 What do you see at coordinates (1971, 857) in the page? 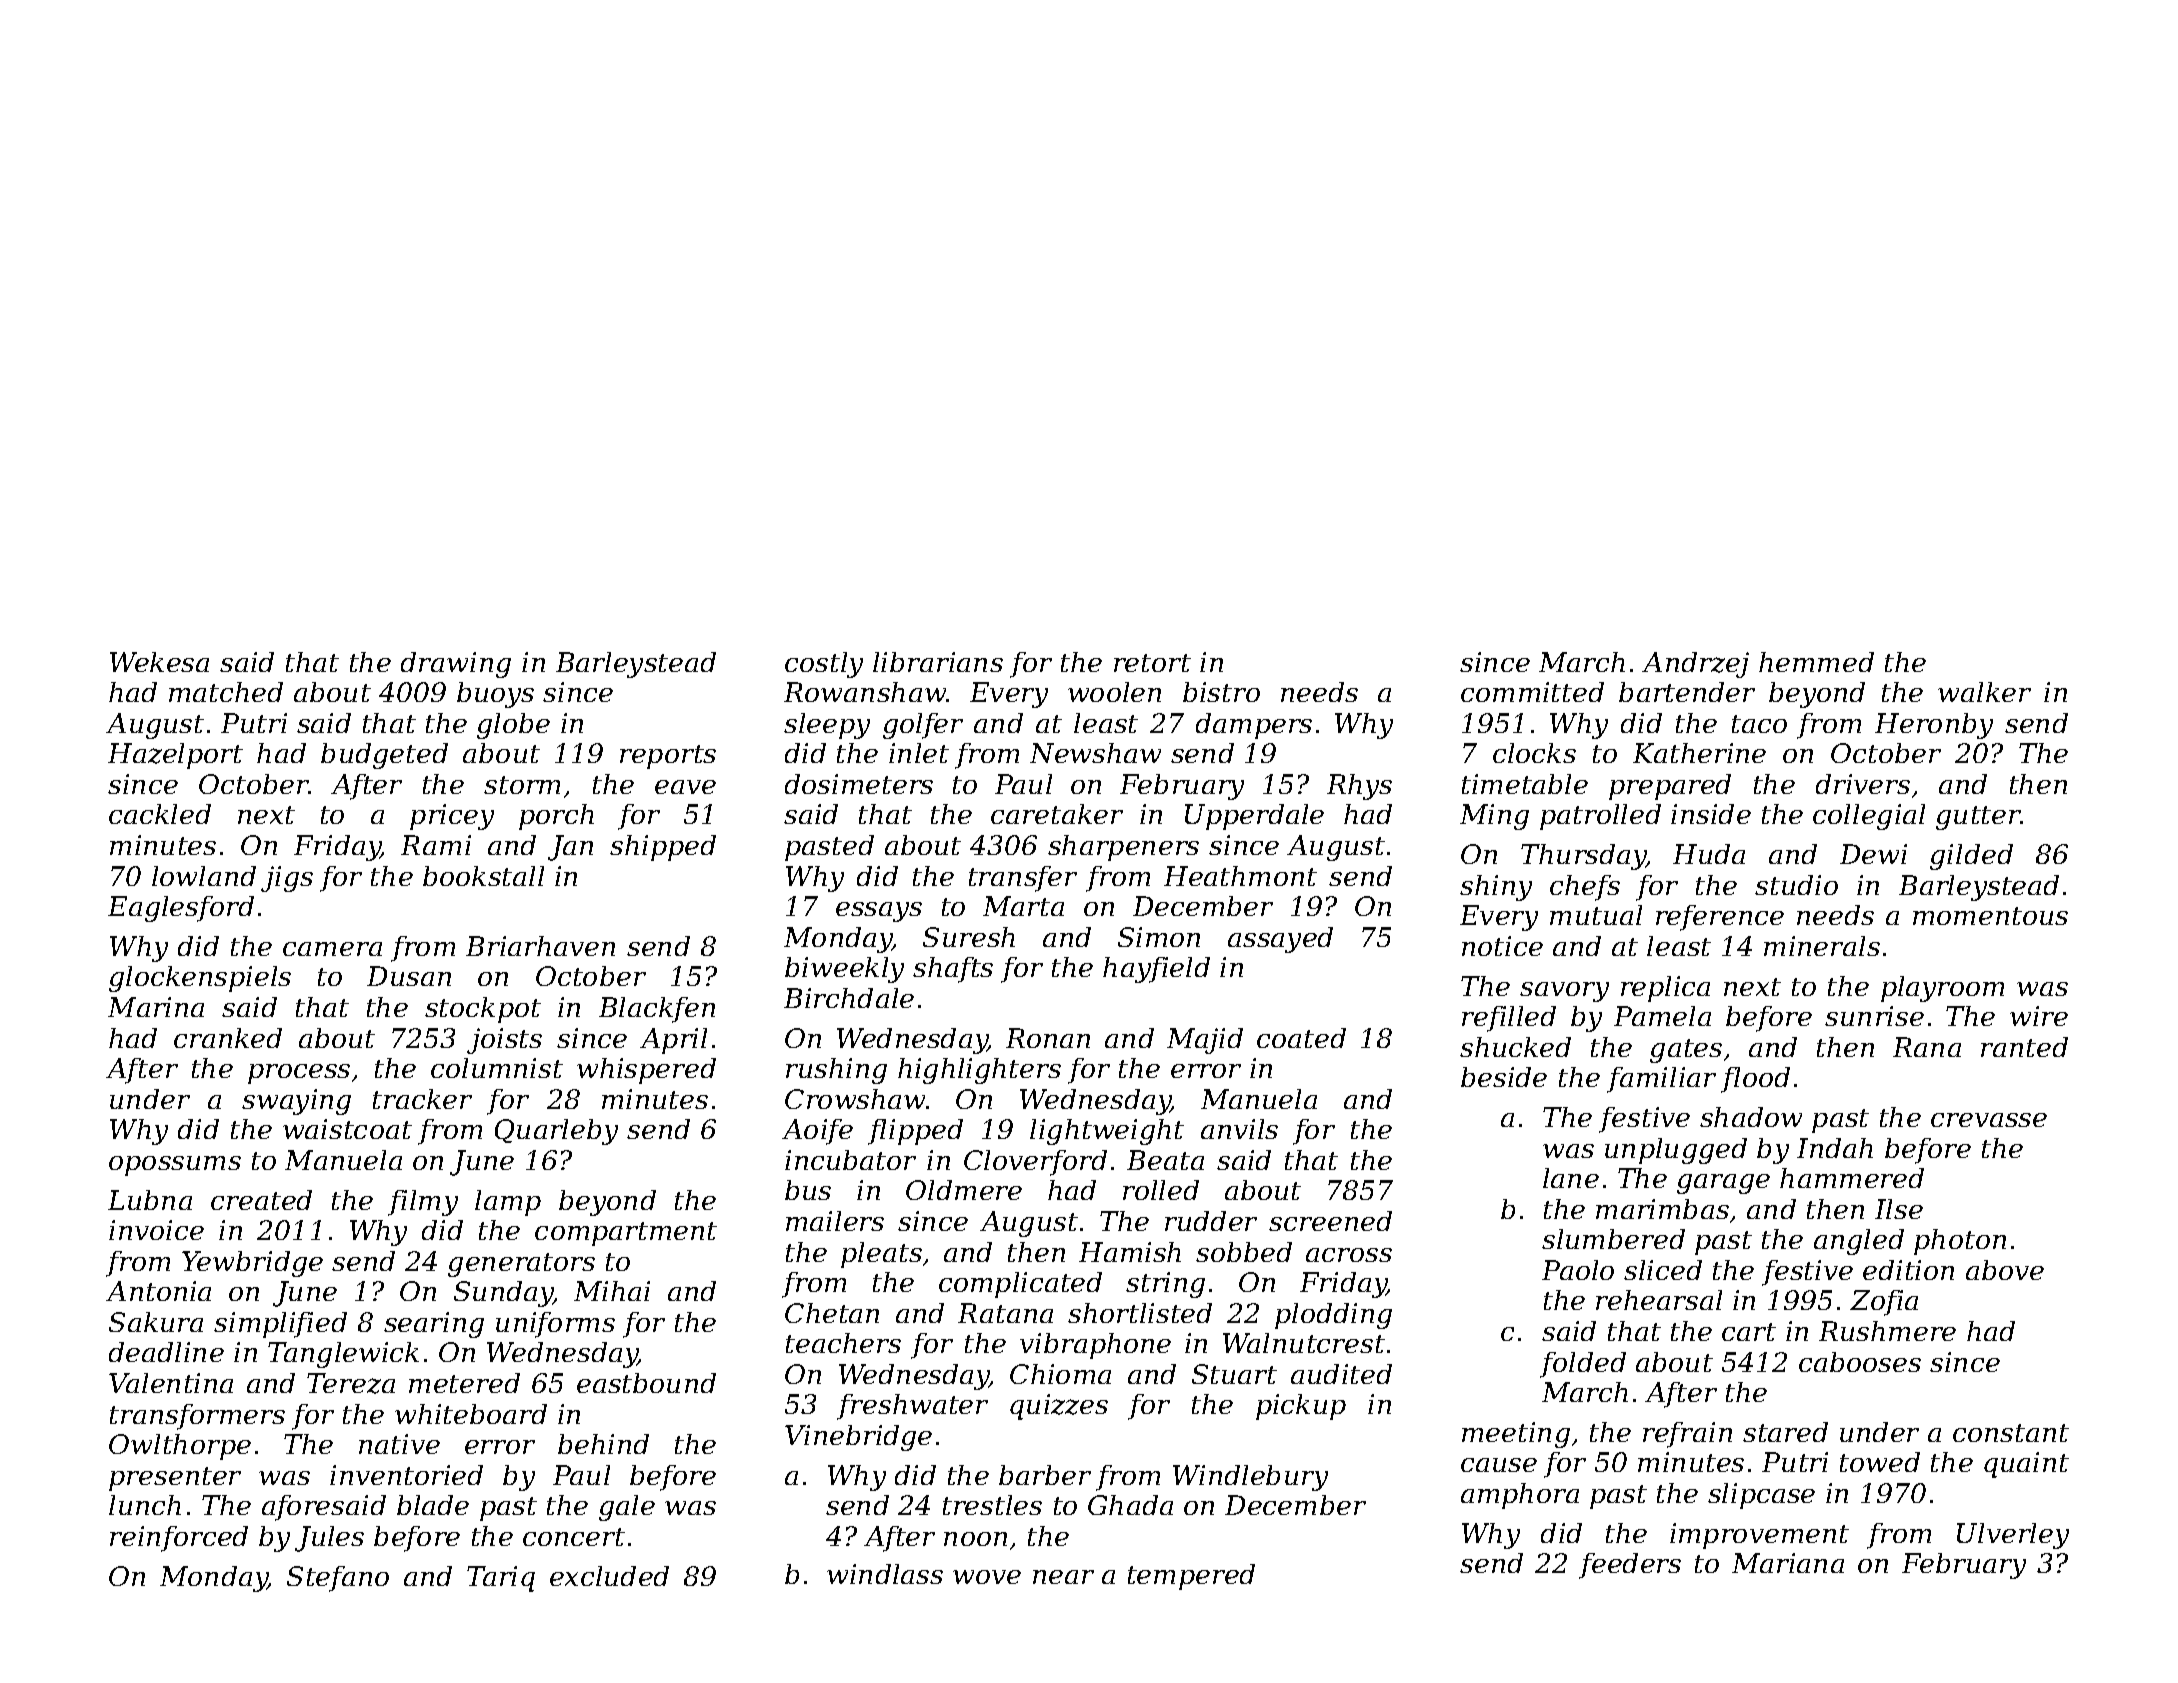
I see `gilded` at bounding box center [1971, 857].
